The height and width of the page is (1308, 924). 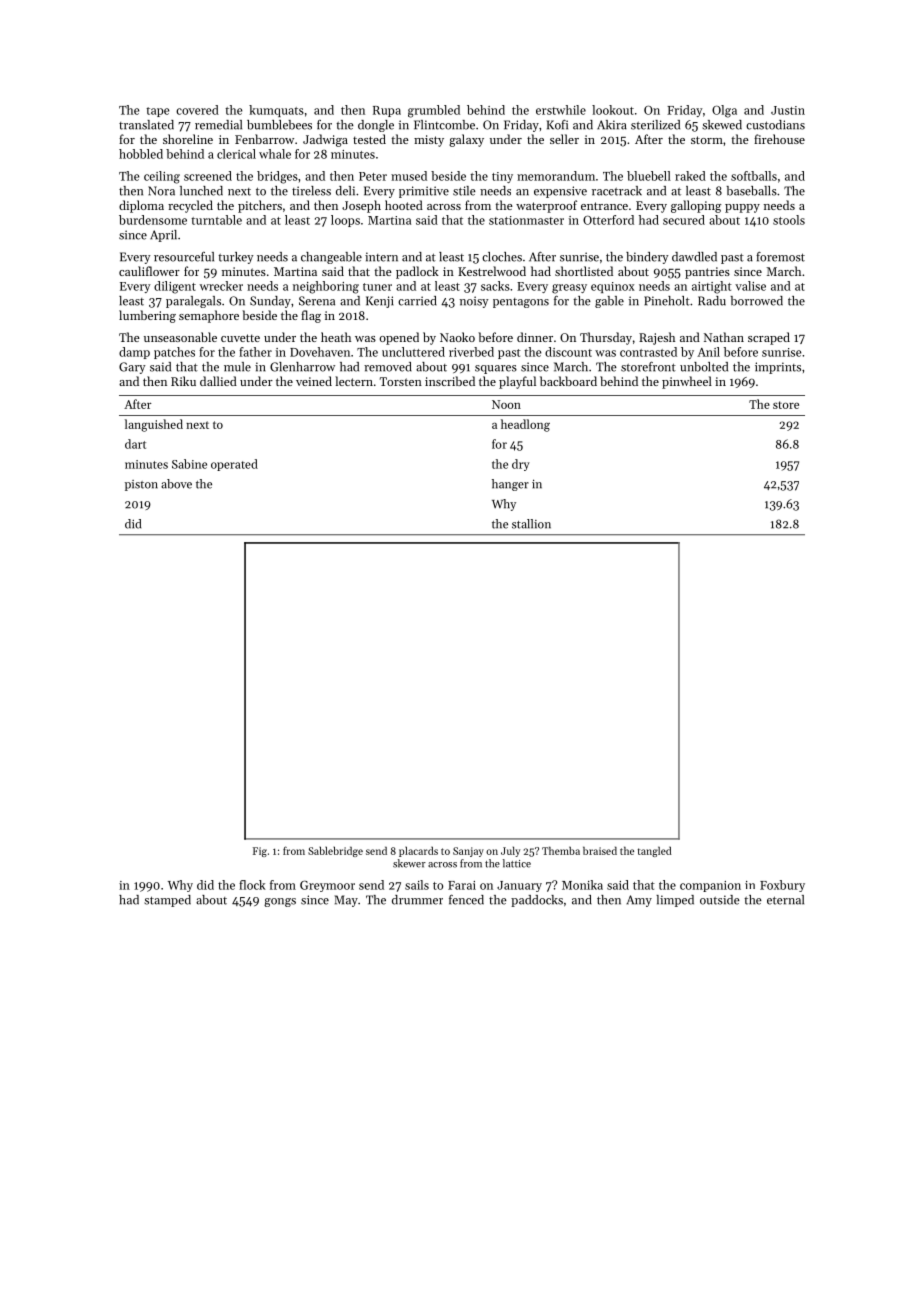 I want to click on placards, so click(x=418, y=852).
